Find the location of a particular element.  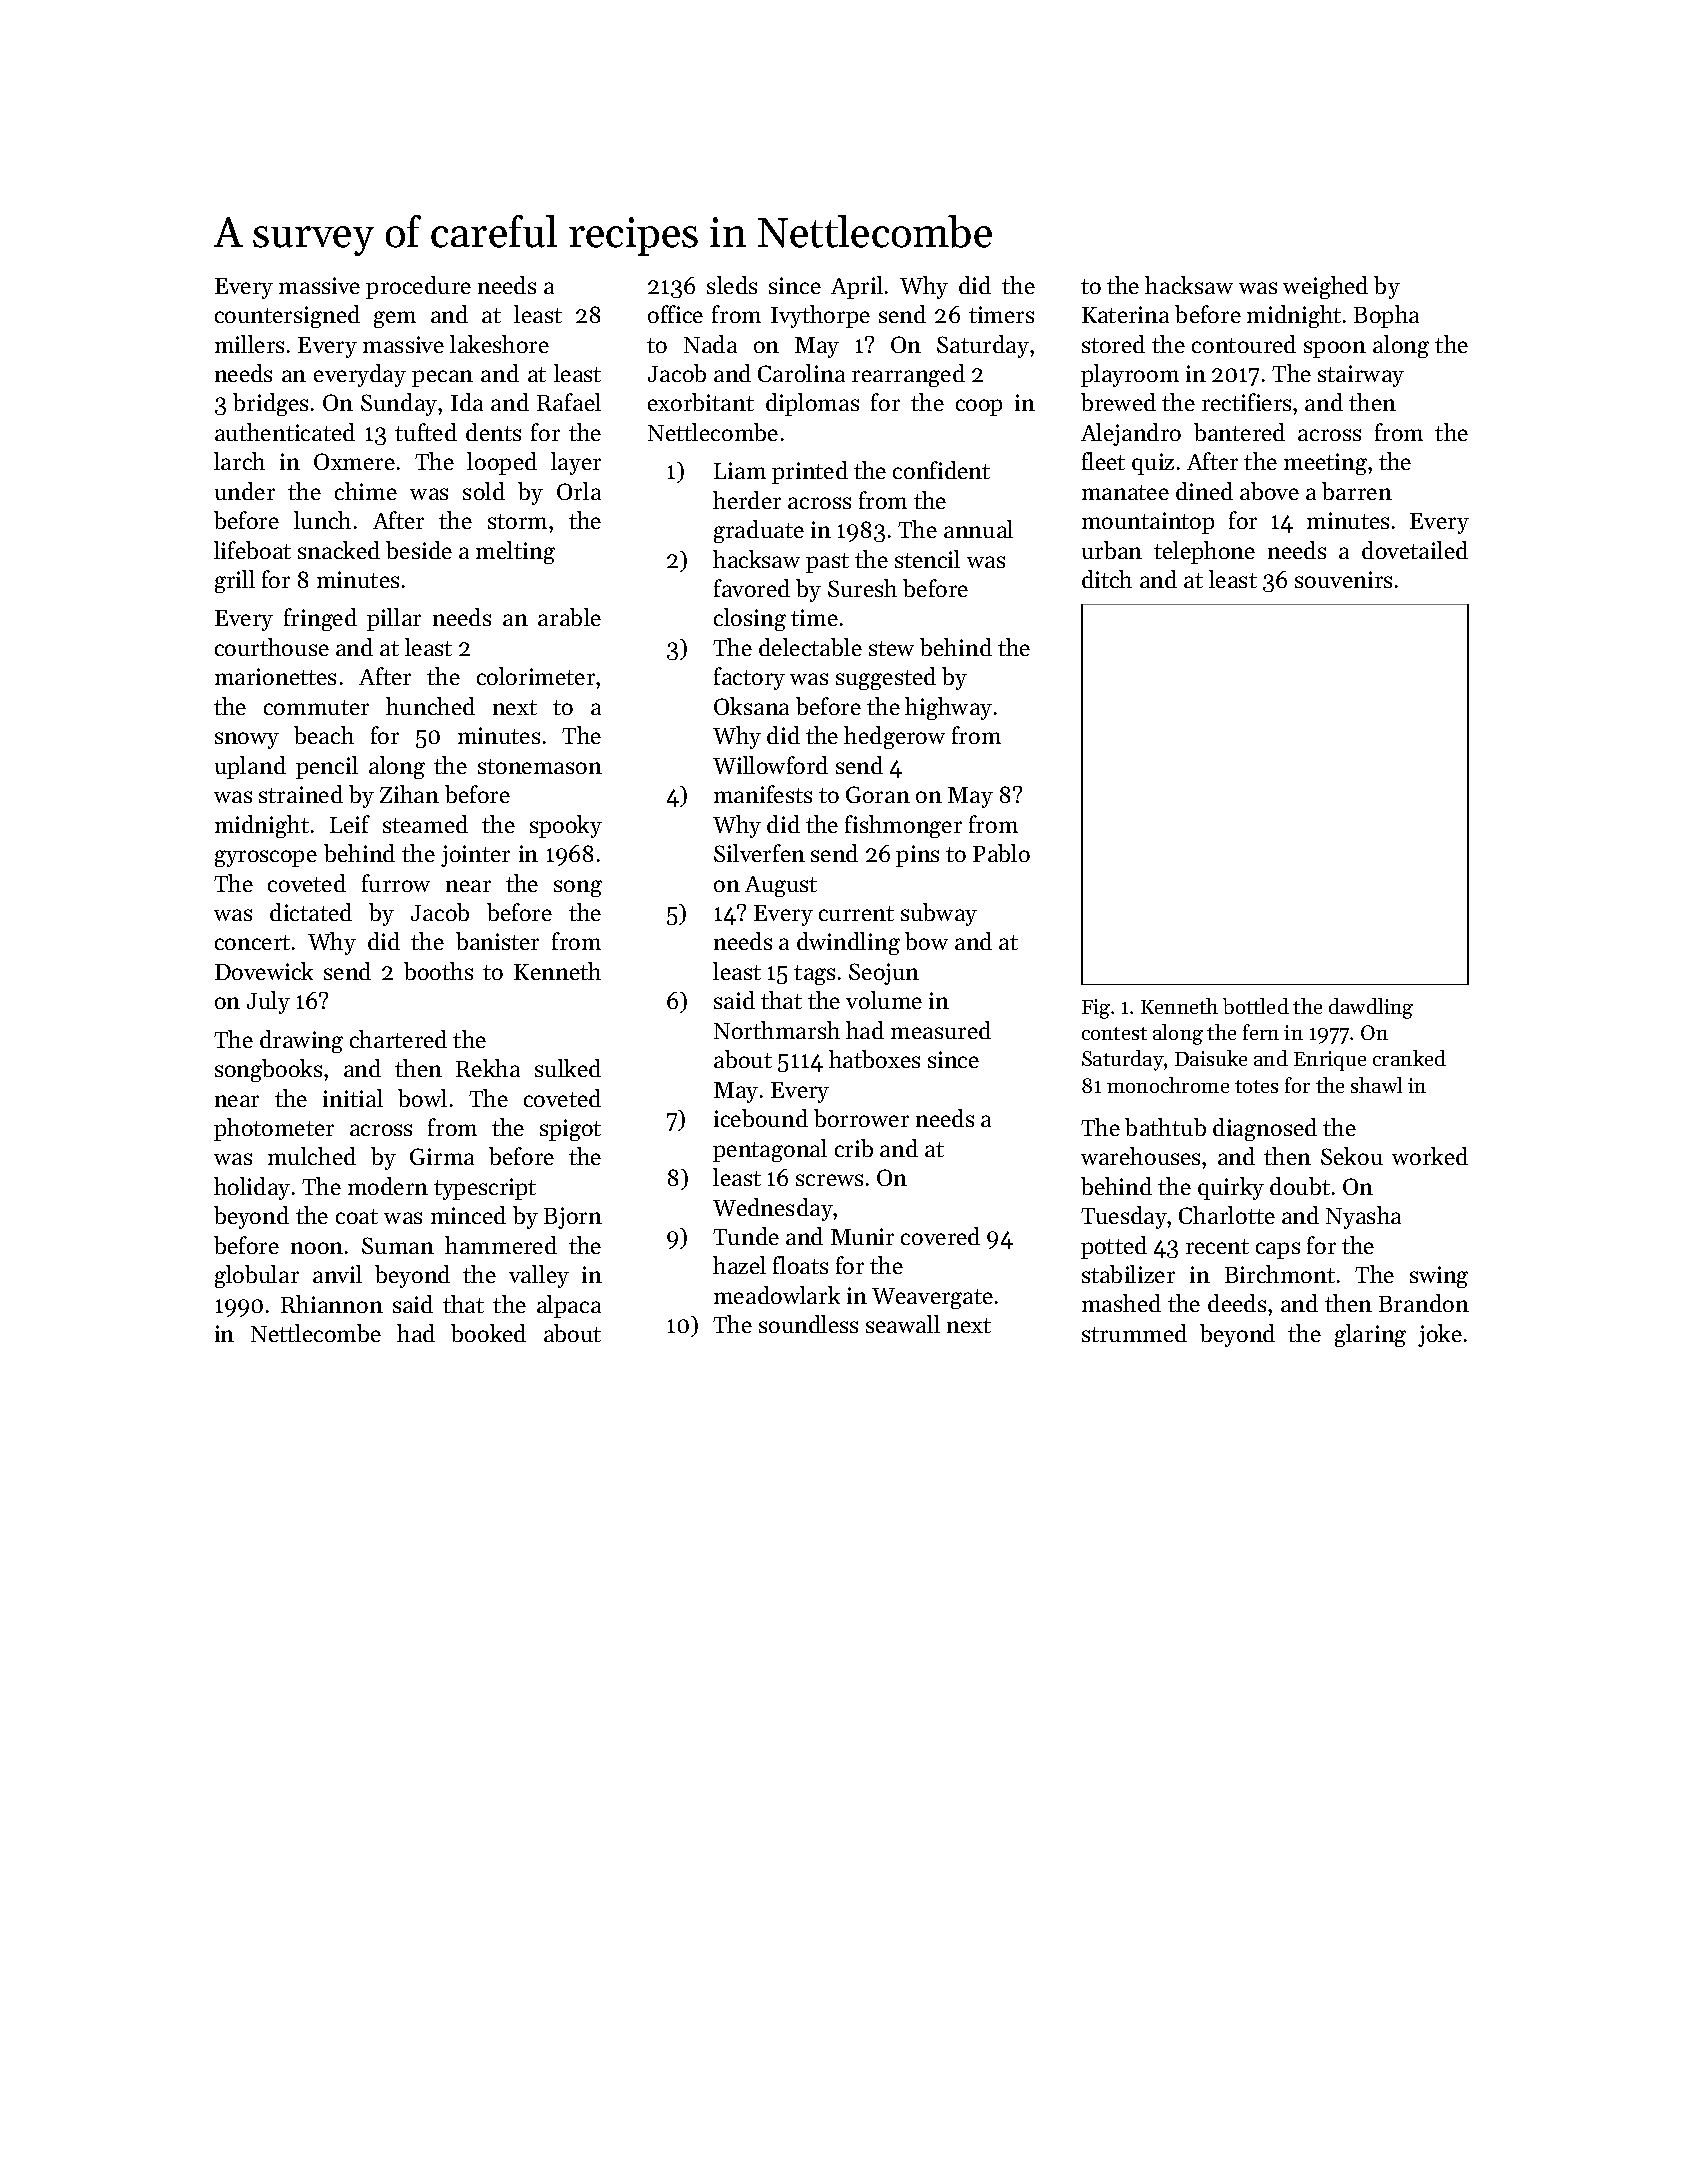

weighed is located at coordinates (1325, 287).
